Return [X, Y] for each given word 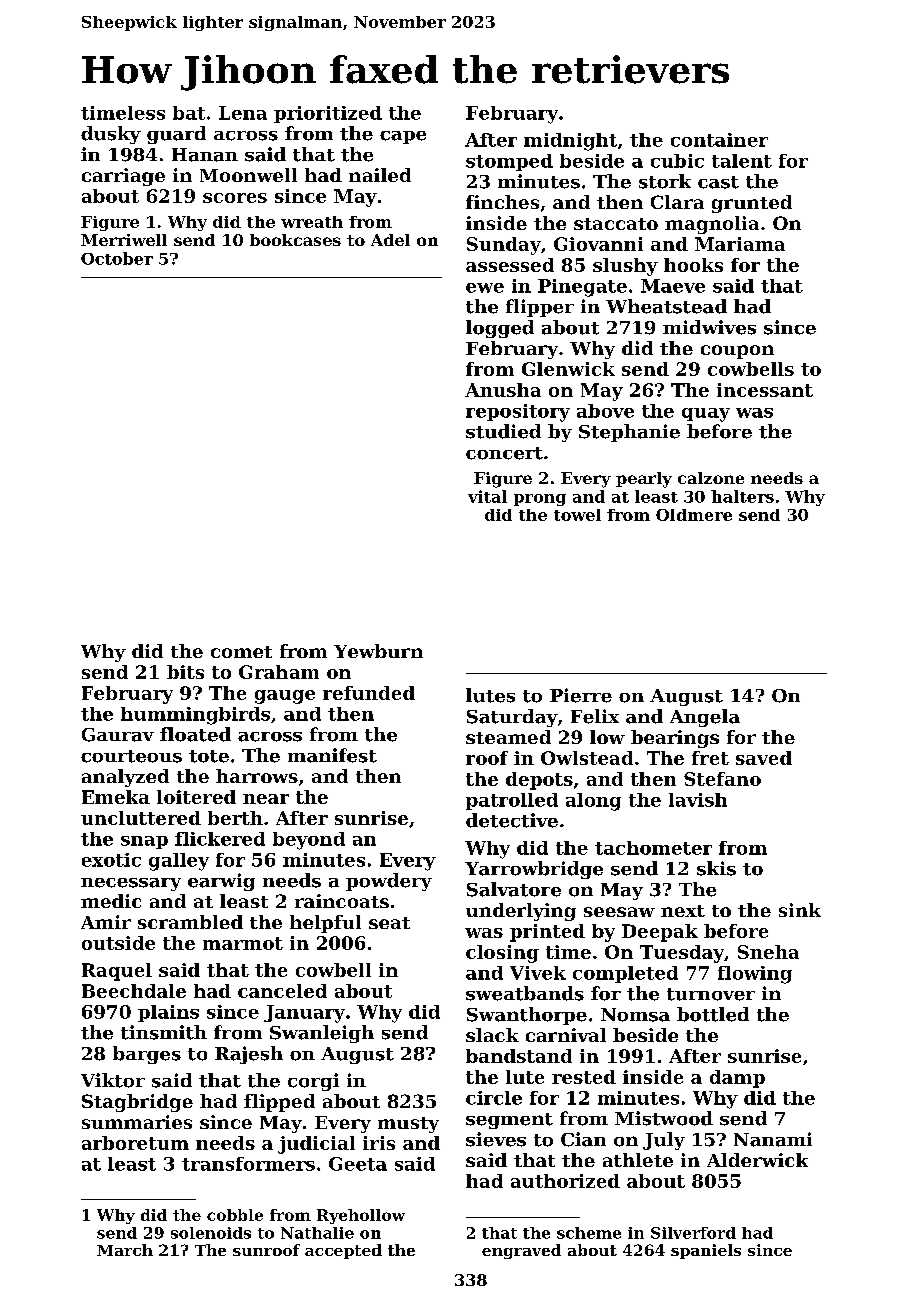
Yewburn [378, 651]
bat [189, 113]
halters [742, 496]
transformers [248, 1164]
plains [168, 1013]
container [719, 140]
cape [403, 137]
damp [737, 1079]
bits [185, 672]
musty [408, 1125]
